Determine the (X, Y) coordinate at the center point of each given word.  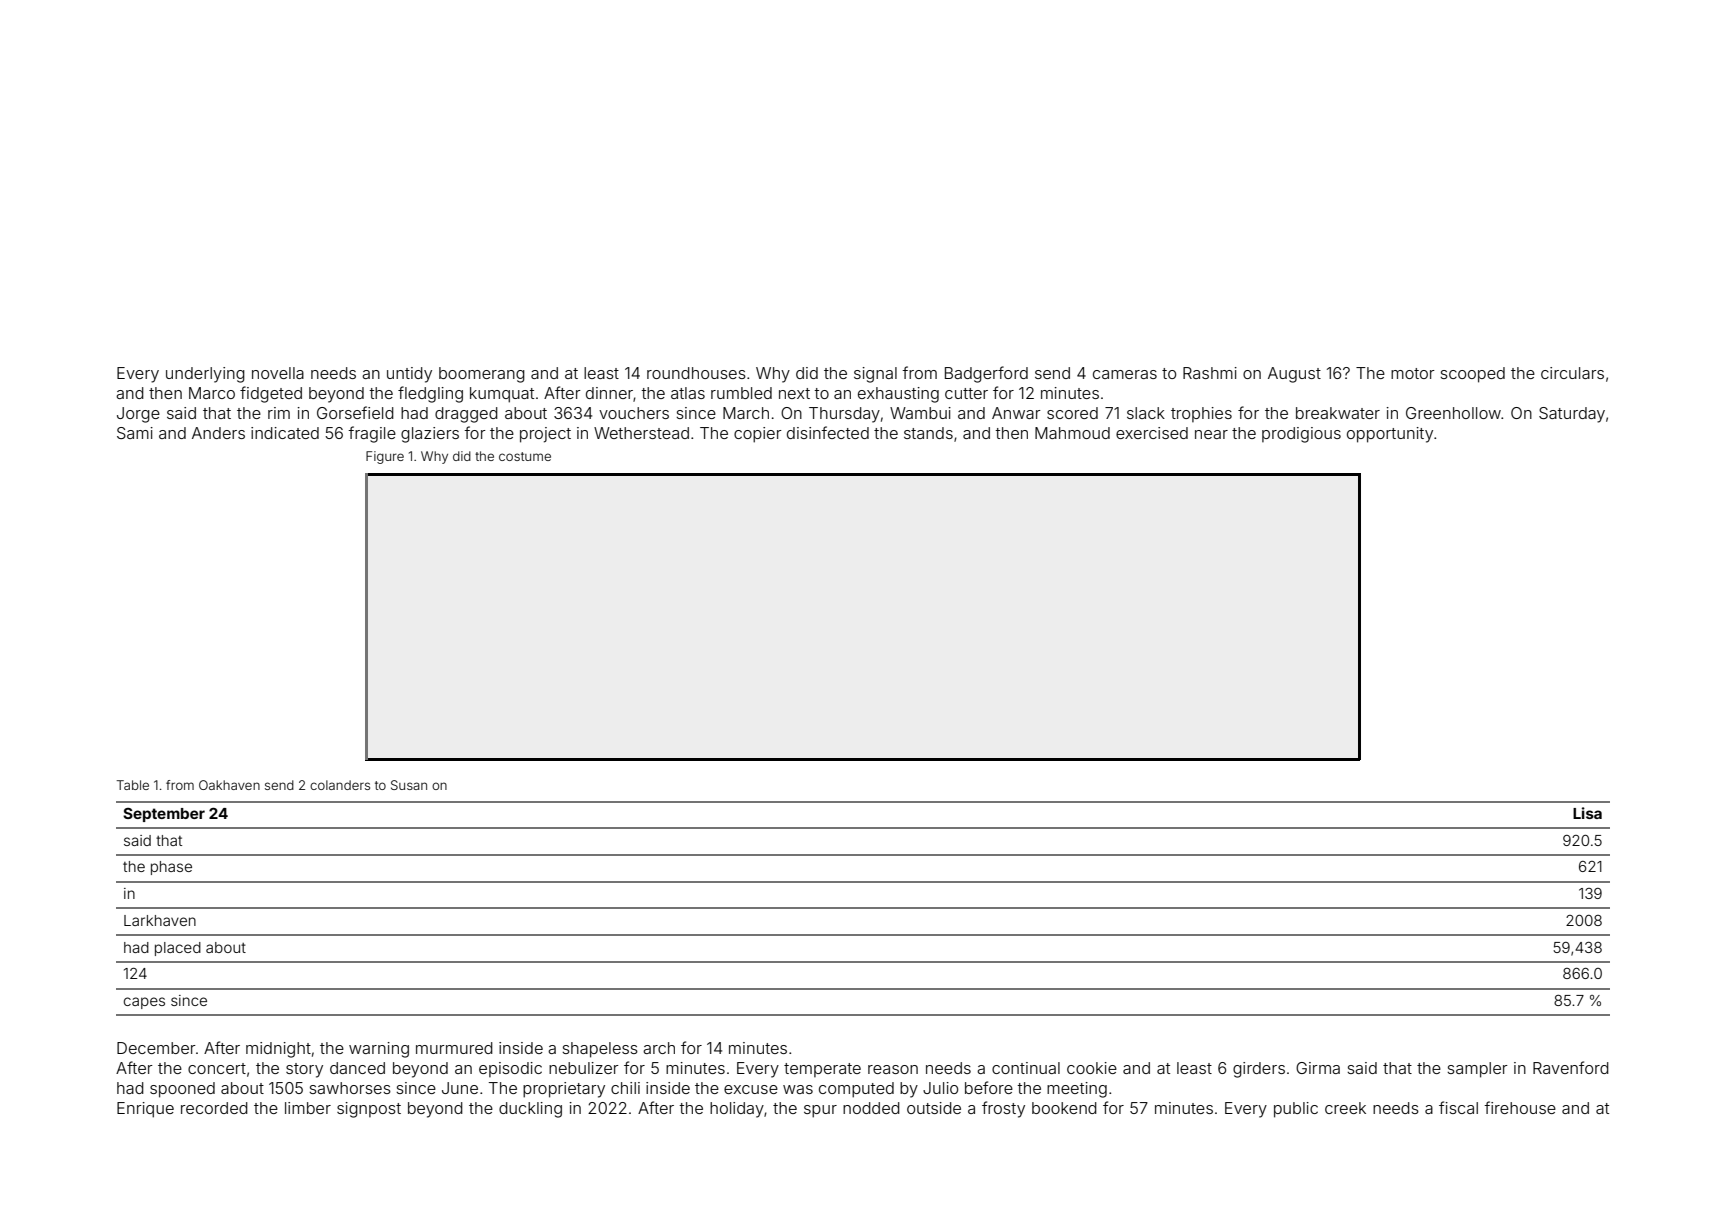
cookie (1092, 1068)
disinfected (828, 432)
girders (1259, 1070)
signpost (369, 1110)
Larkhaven (160, 920)
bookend (1064, 1108)
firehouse (1520, 1107)
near (1211, 434)
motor (1413, 373)
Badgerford (986, 374)
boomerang (482, 375)
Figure (385, 457)
